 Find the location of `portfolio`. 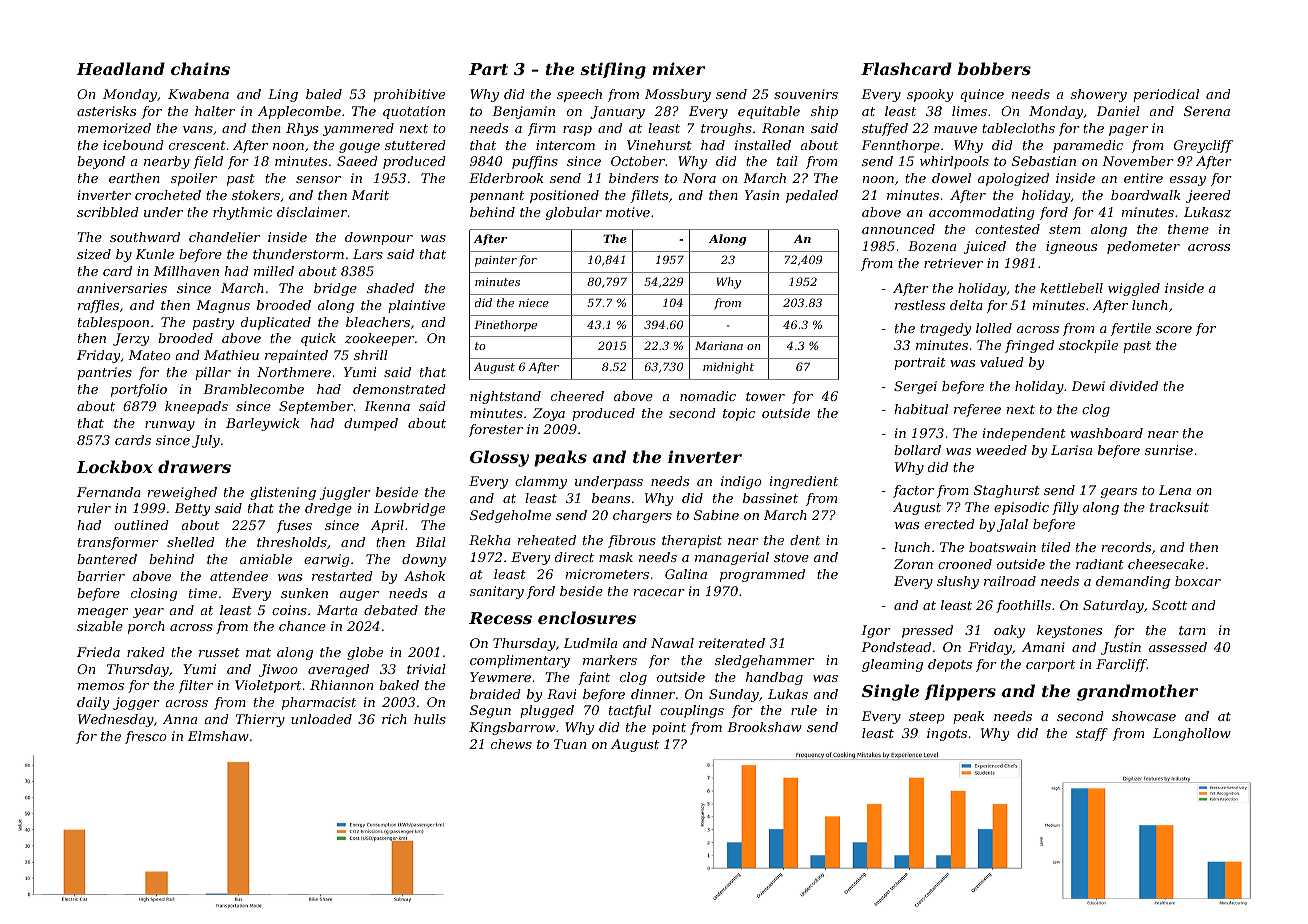

portfolio is located at coordinates (139, 390).
